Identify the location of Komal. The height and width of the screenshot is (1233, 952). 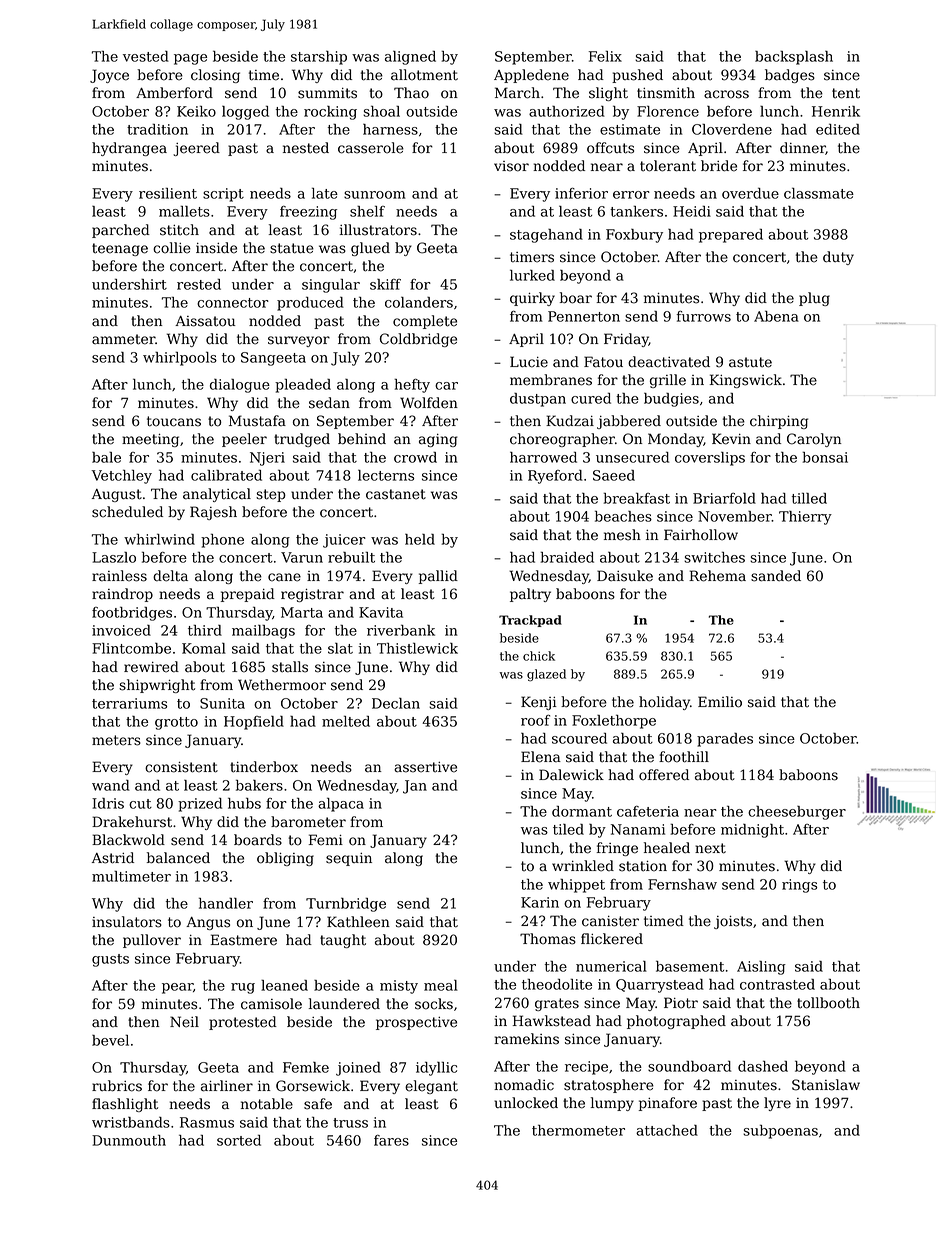
(204, 648).
